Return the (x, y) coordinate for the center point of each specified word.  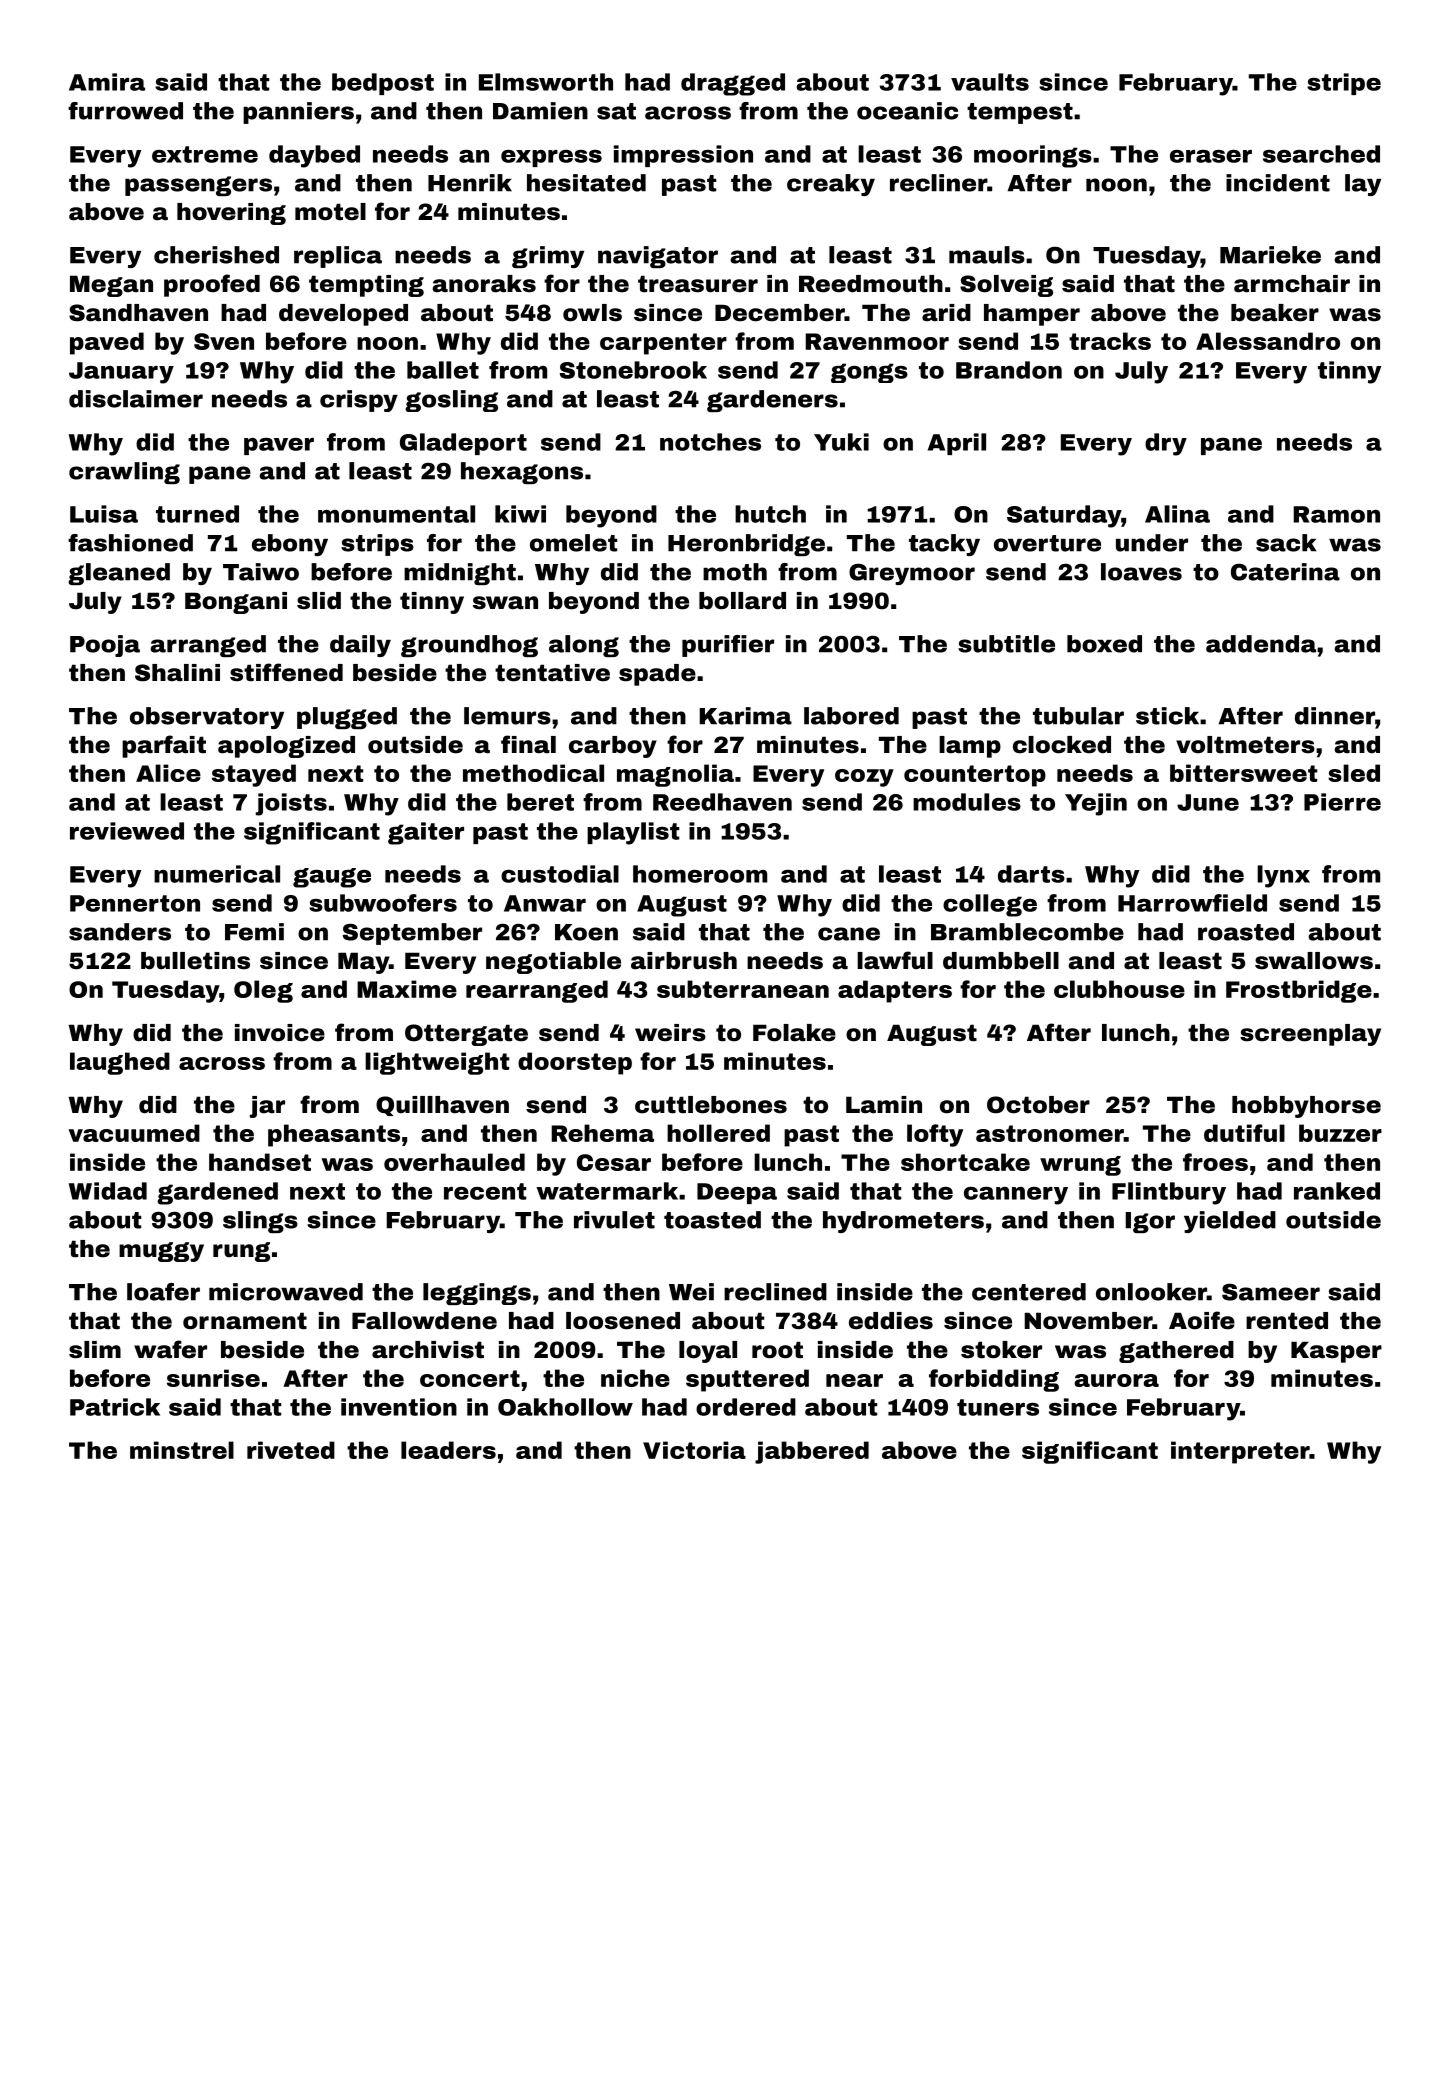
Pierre (1342, 802)
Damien (540, 111)
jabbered (812, 1452)
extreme (205, 154)
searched (1321, 154)
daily (360, 646)
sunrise (213, 1378)
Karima (745, 716)
